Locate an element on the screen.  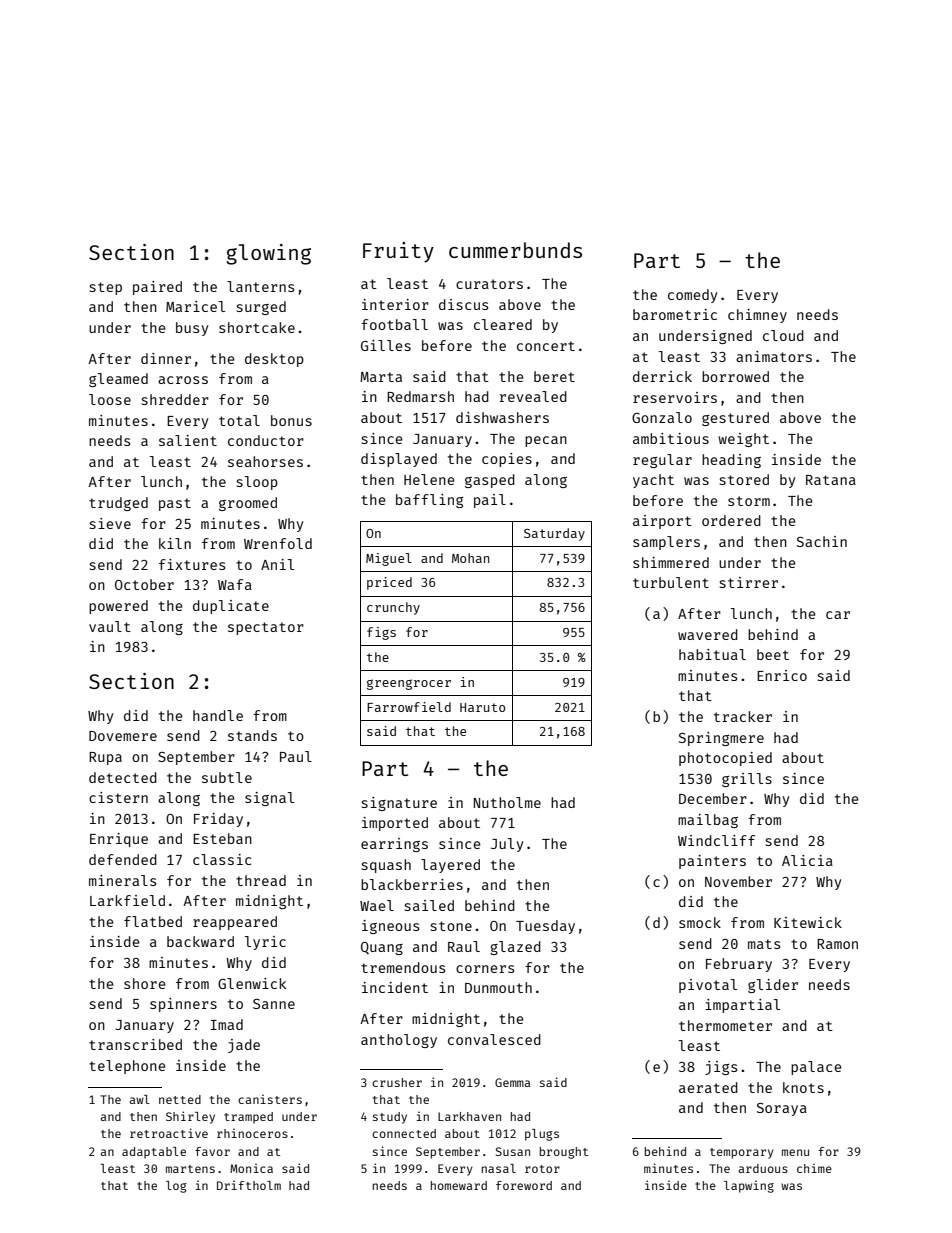
figs is located at coordinates (381, 633).
